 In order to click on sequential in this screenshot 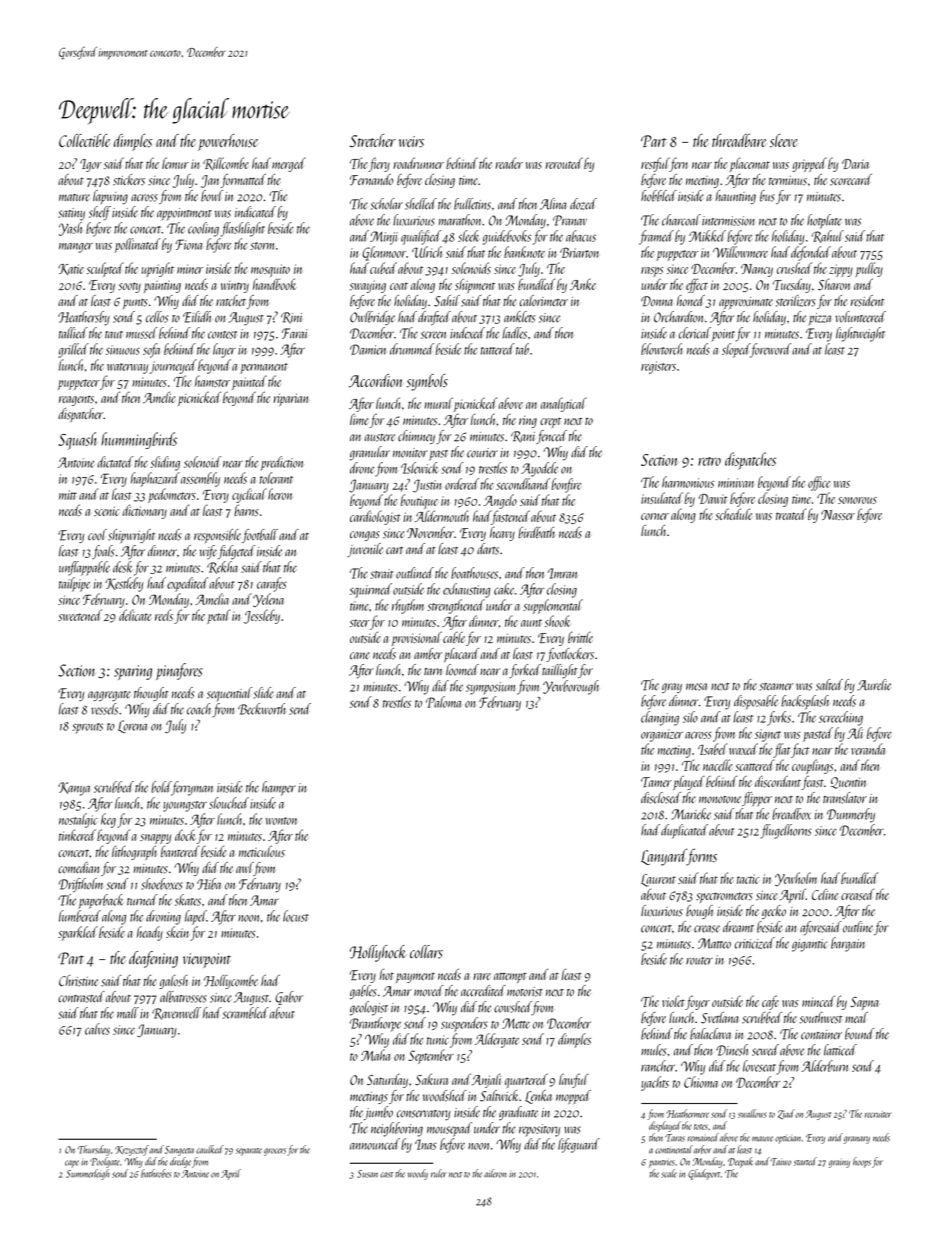, I will do `click(229, 694)`.
